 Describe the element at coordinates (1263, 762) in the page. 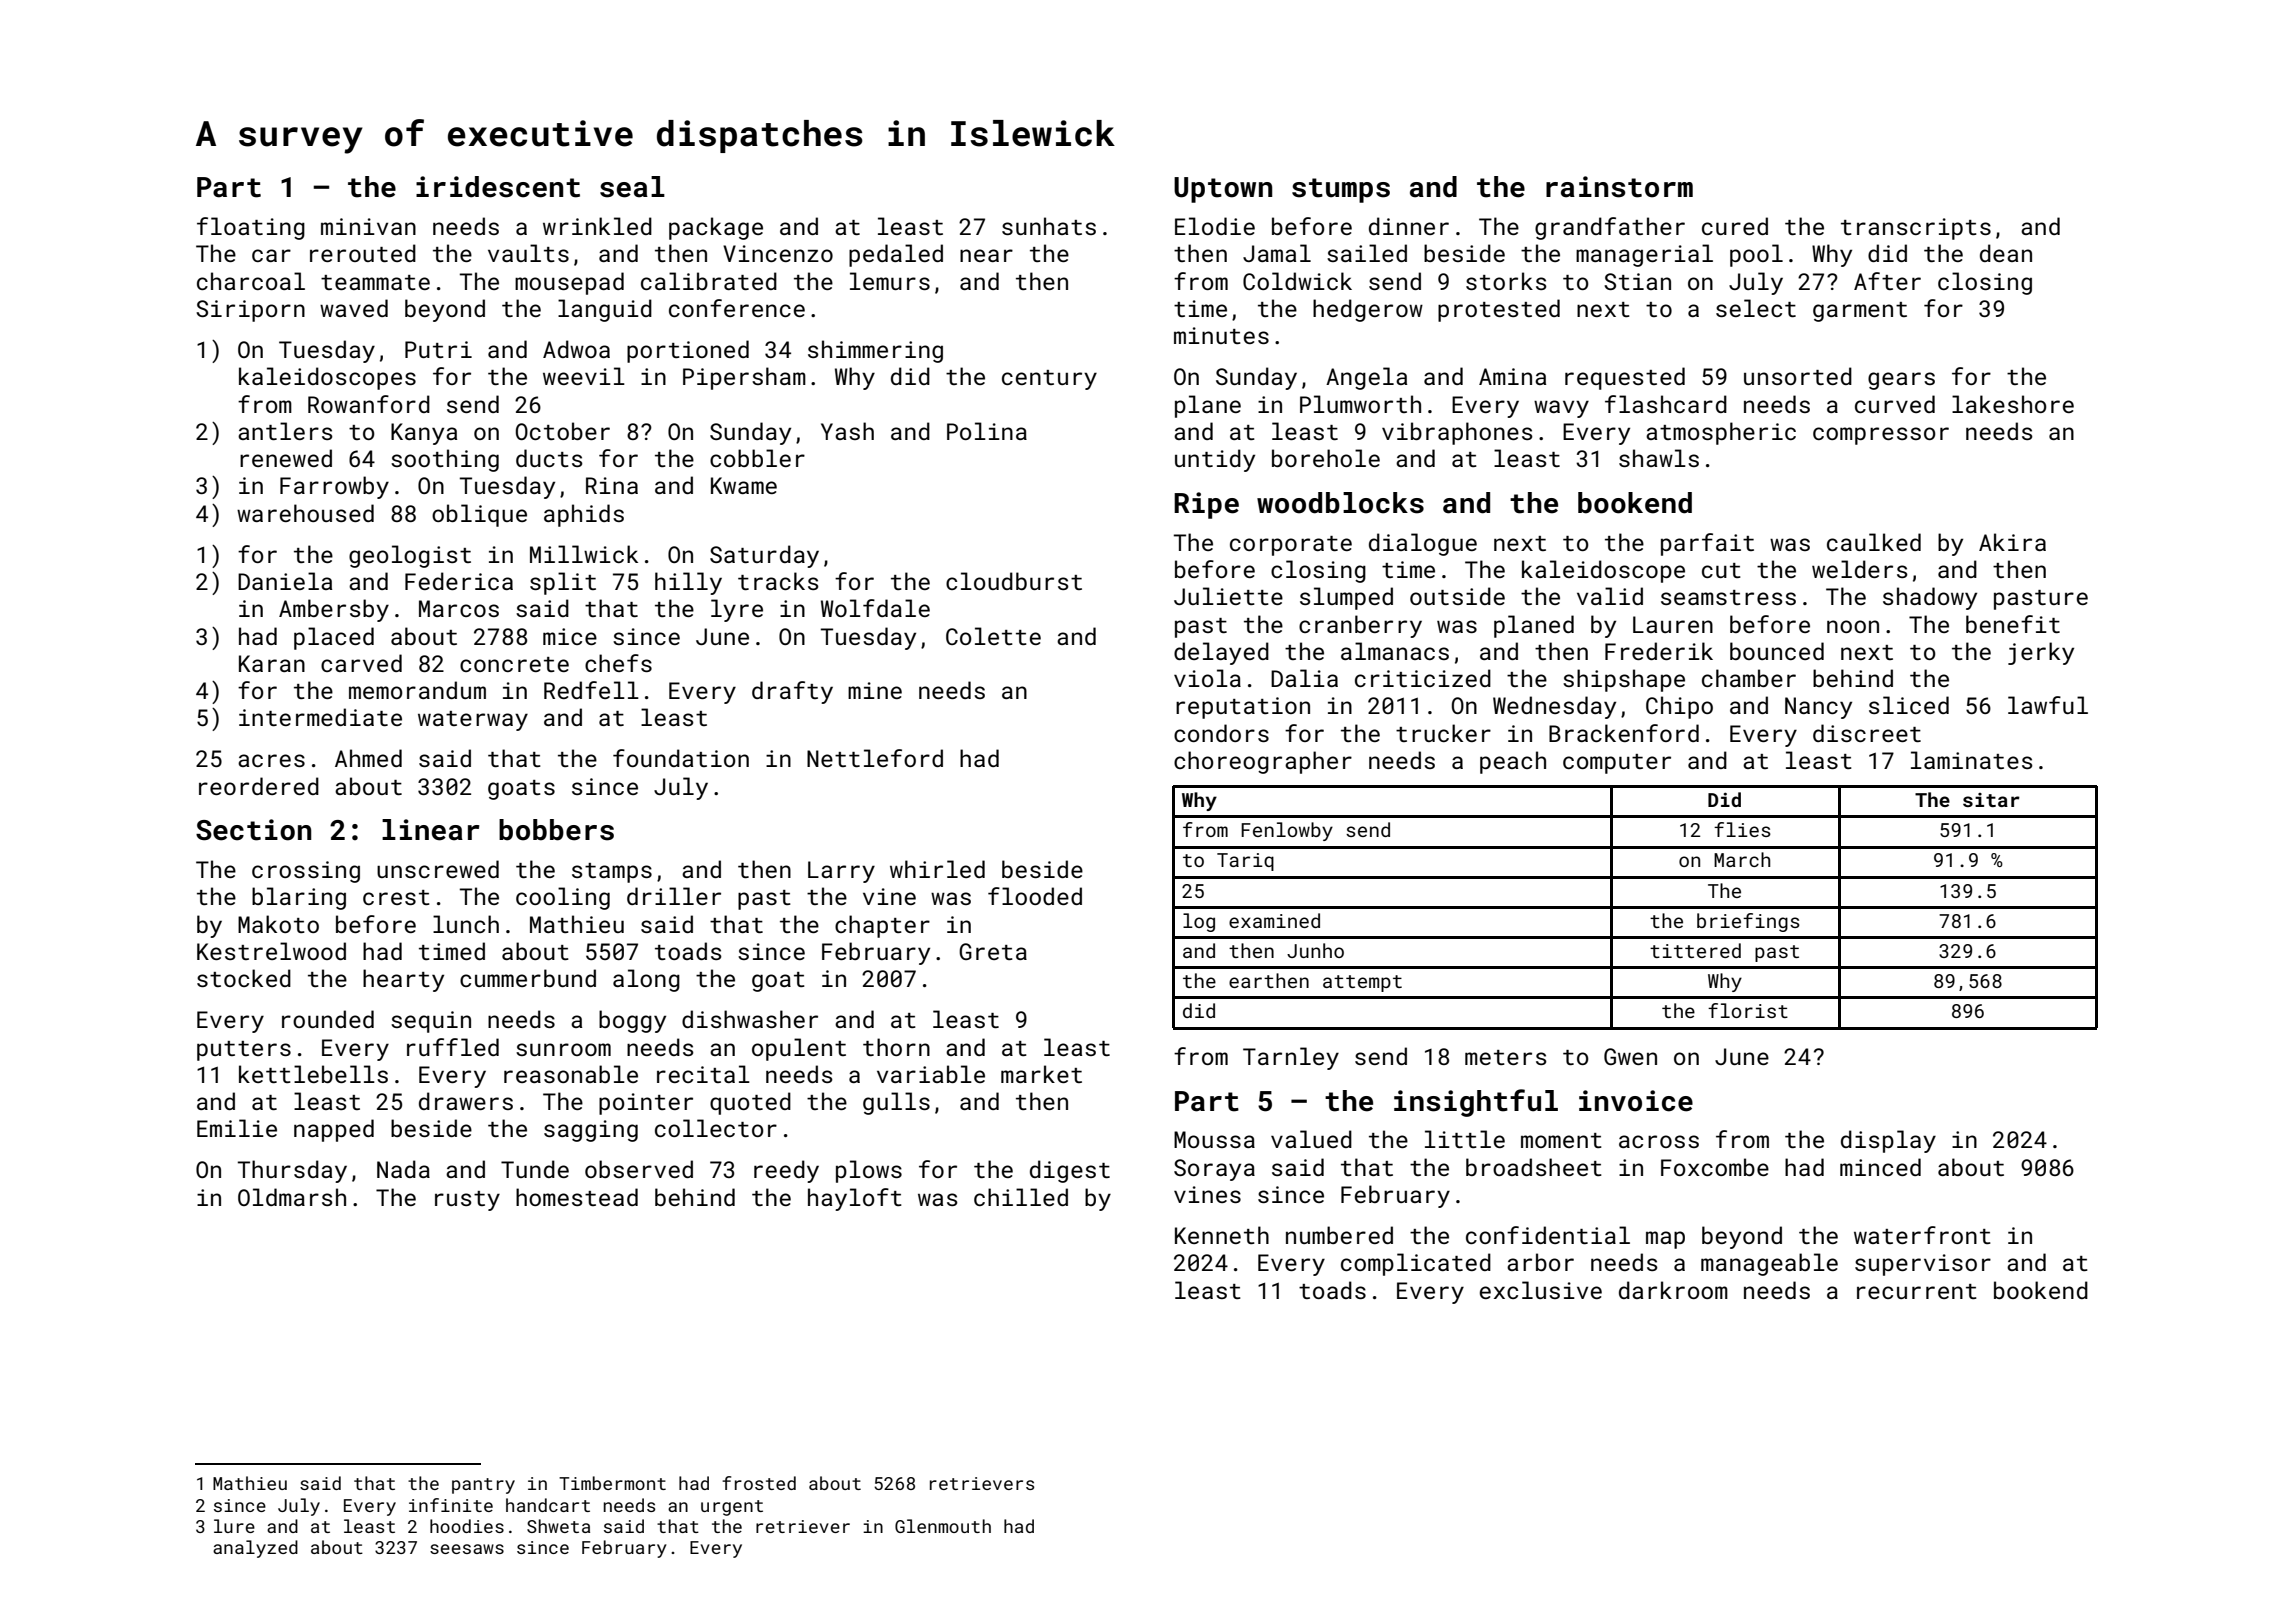

I see `choreographer` at that location.
